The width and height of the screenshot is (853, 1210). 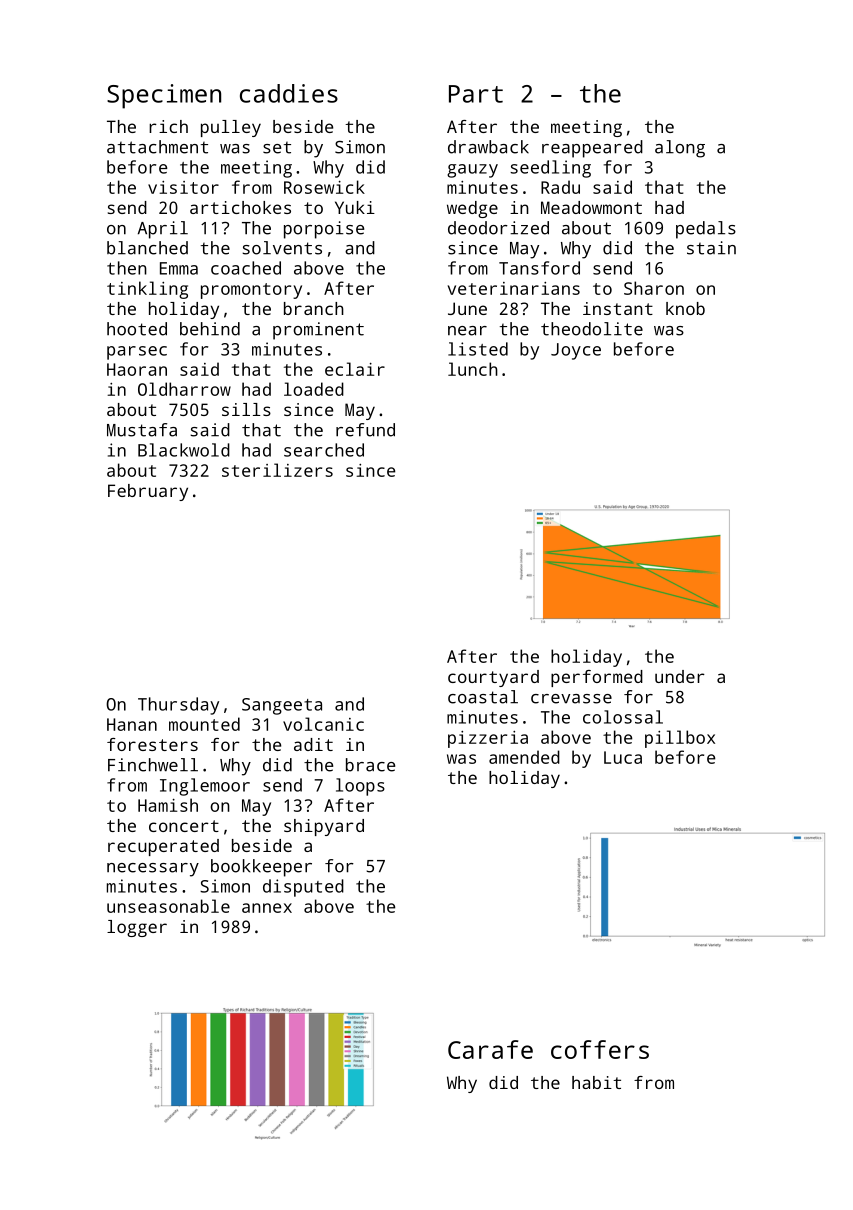 I want to click on shipyard, so click(x=324, y=827).
